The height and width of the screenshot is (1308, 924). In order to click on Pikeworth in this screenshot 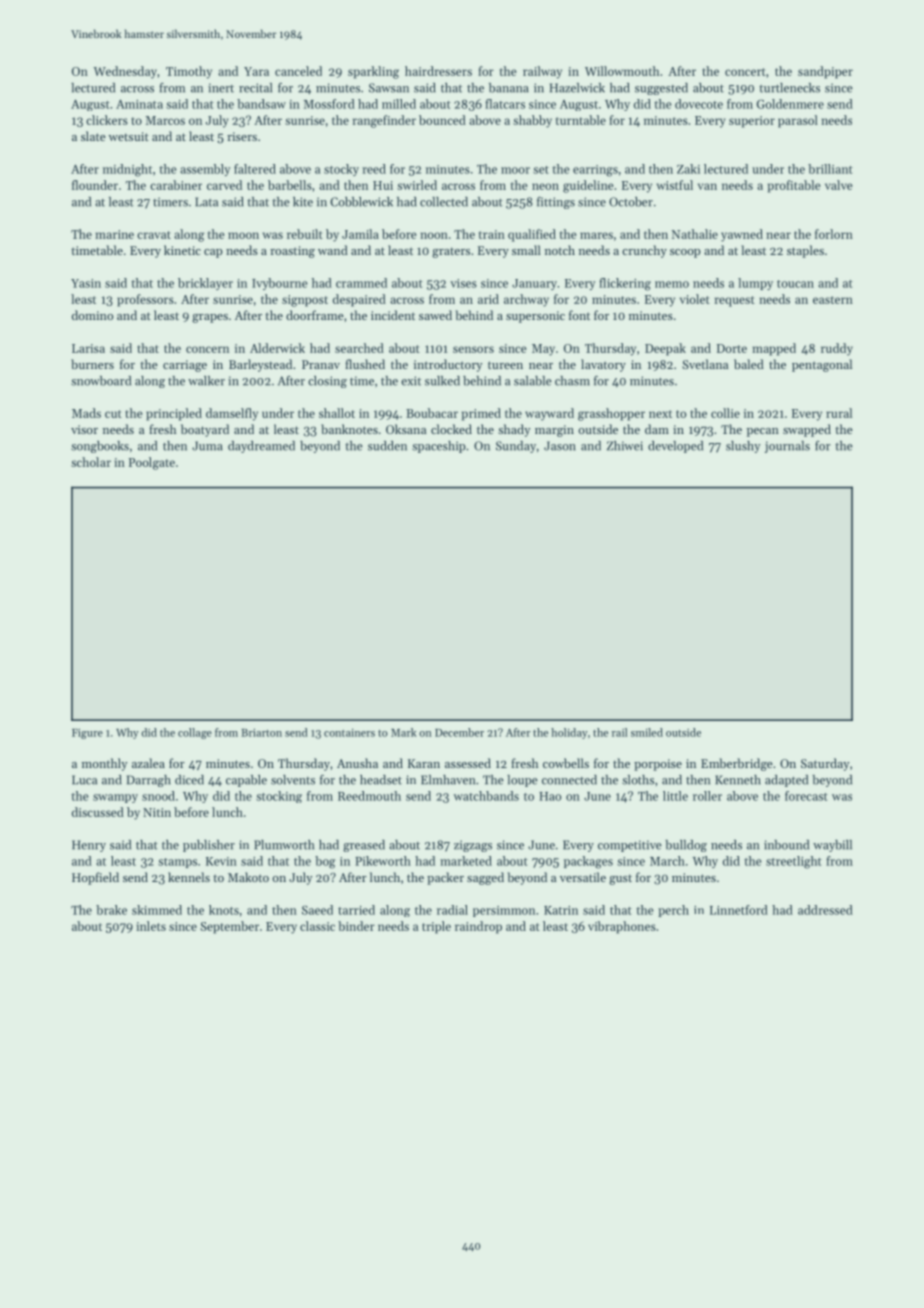, I will do `click(383, 861)`.
